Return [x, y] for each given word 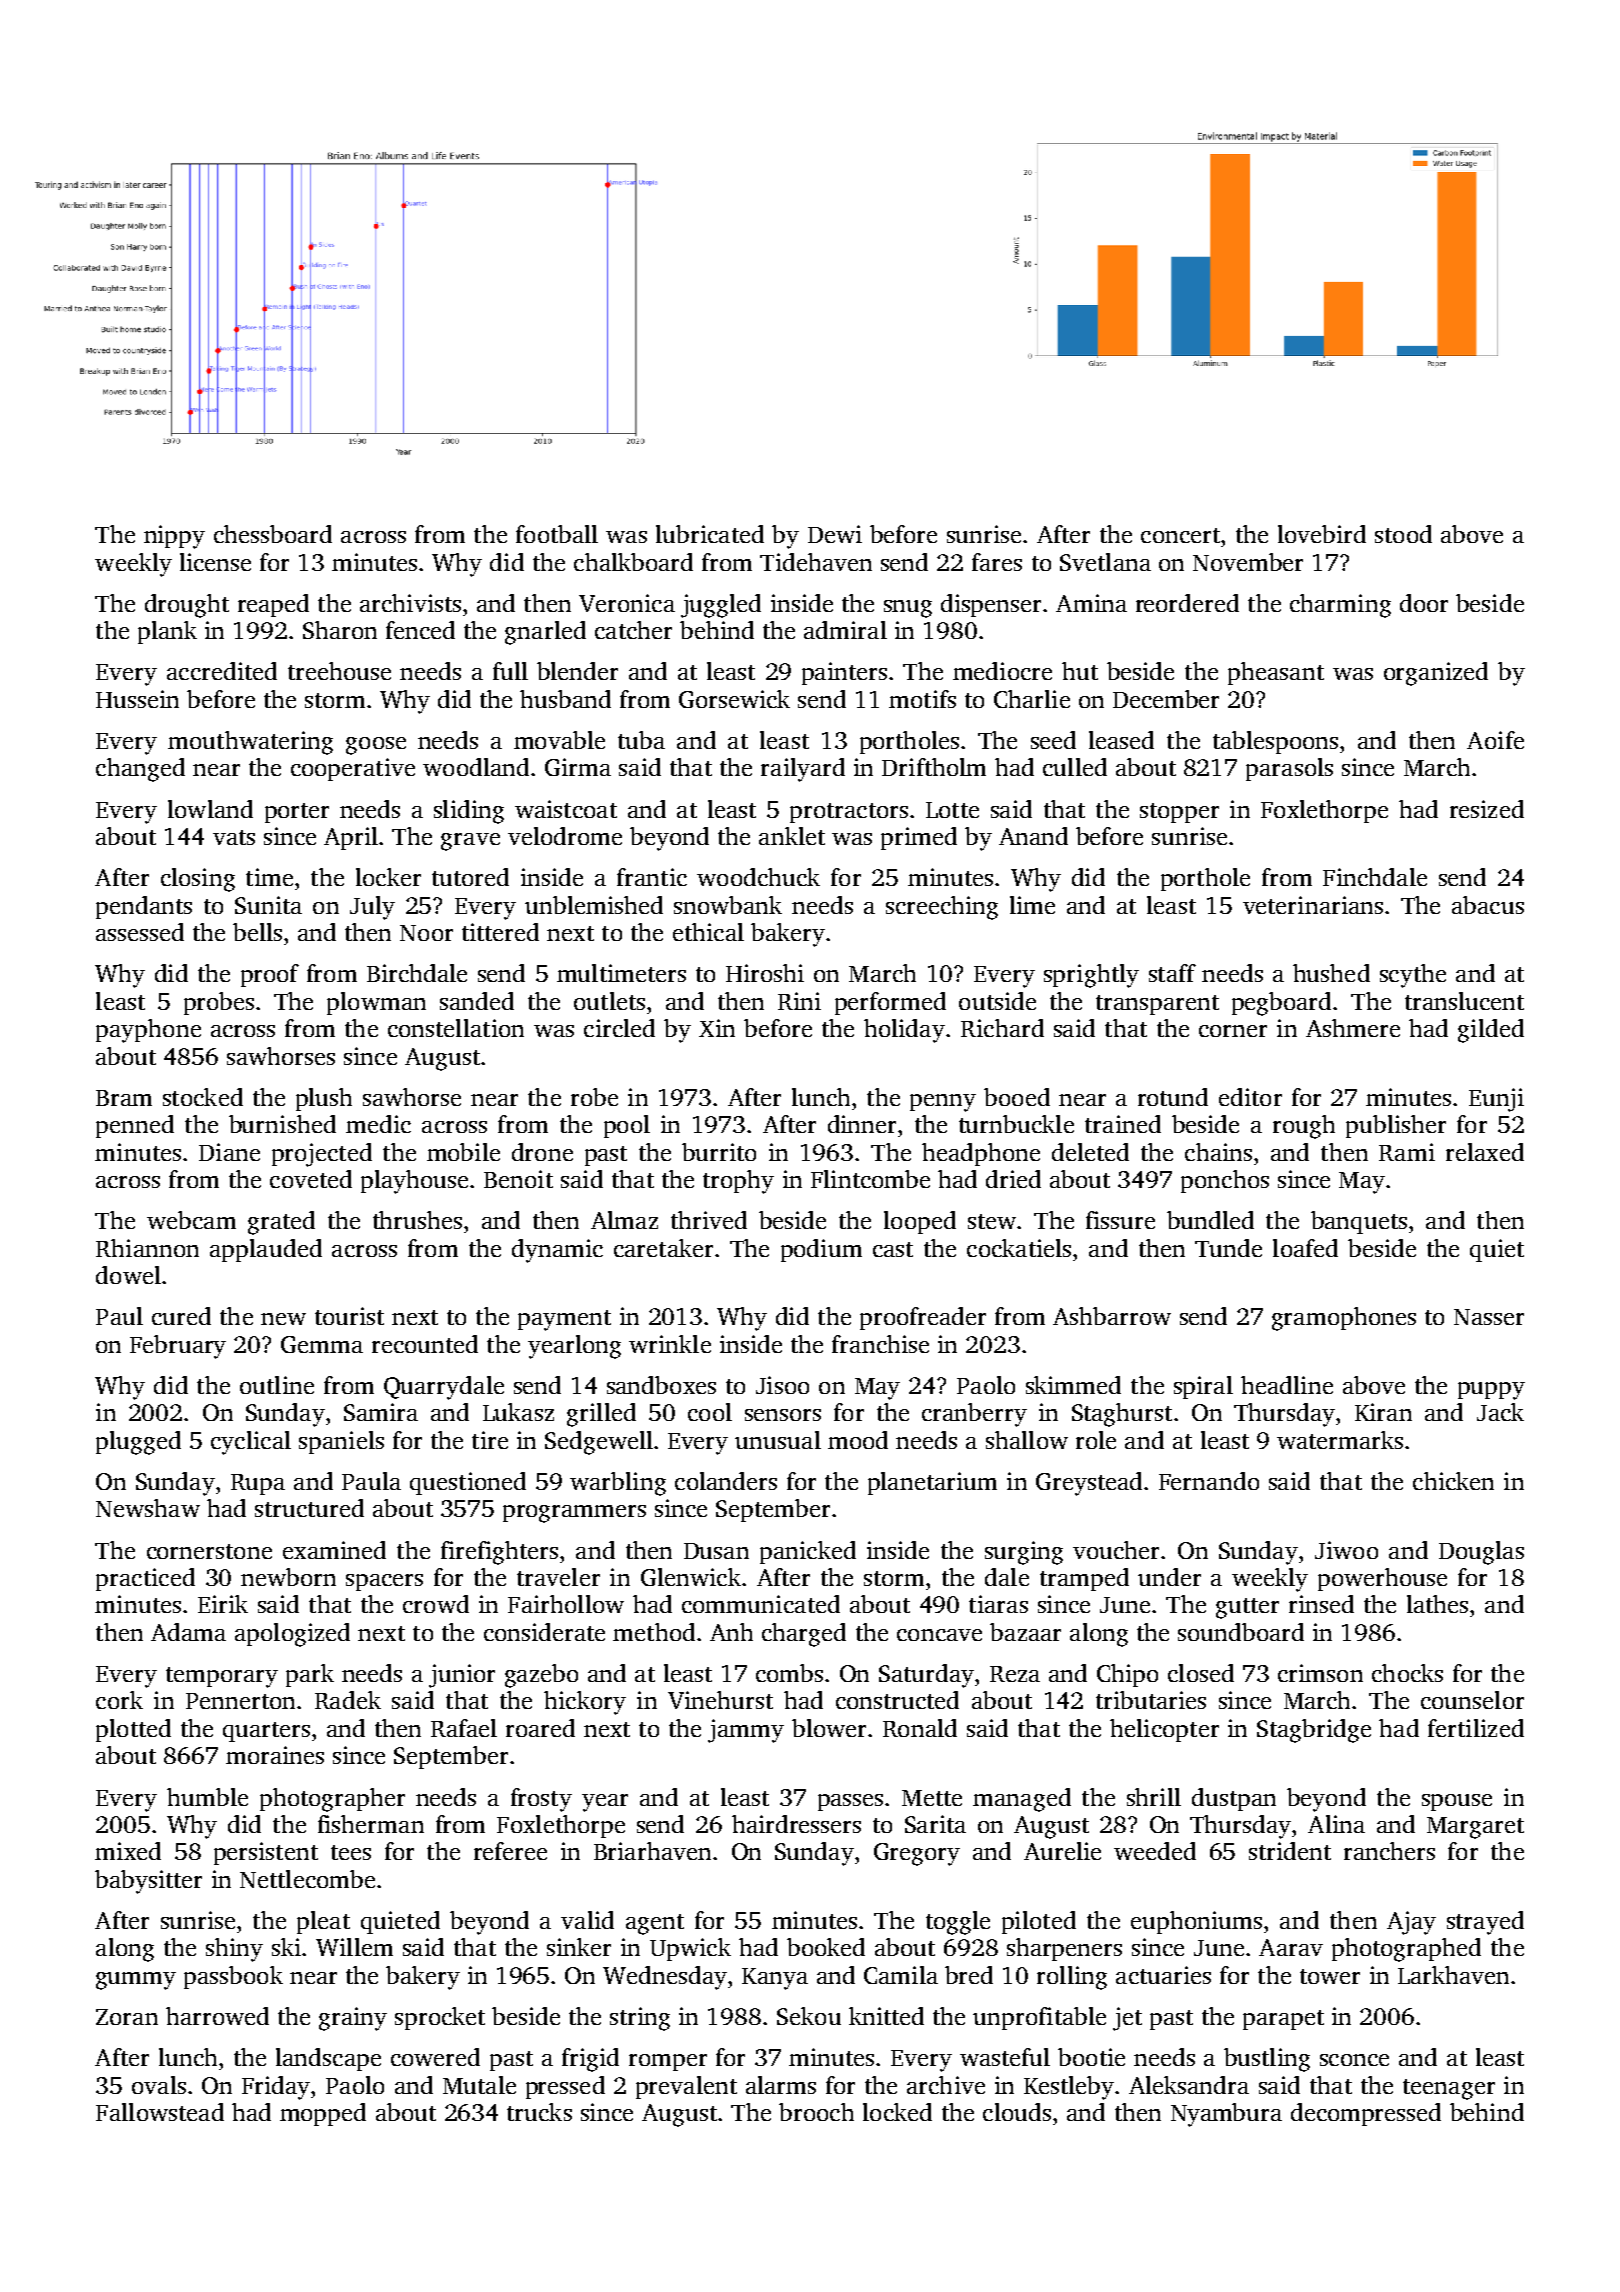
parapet [1283, 2020]
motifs [922, 699]
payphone [148, 1031]
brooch [816, 2112]
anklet [792, 836]
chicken [1453, 1481]
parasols [1289, 769]
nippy [174, 537]
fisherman [371, 1824]
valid [587, 1920]
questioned [468, 1483]
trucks [539, 2112]
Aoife [1495, 740]
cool [710, 1412]
